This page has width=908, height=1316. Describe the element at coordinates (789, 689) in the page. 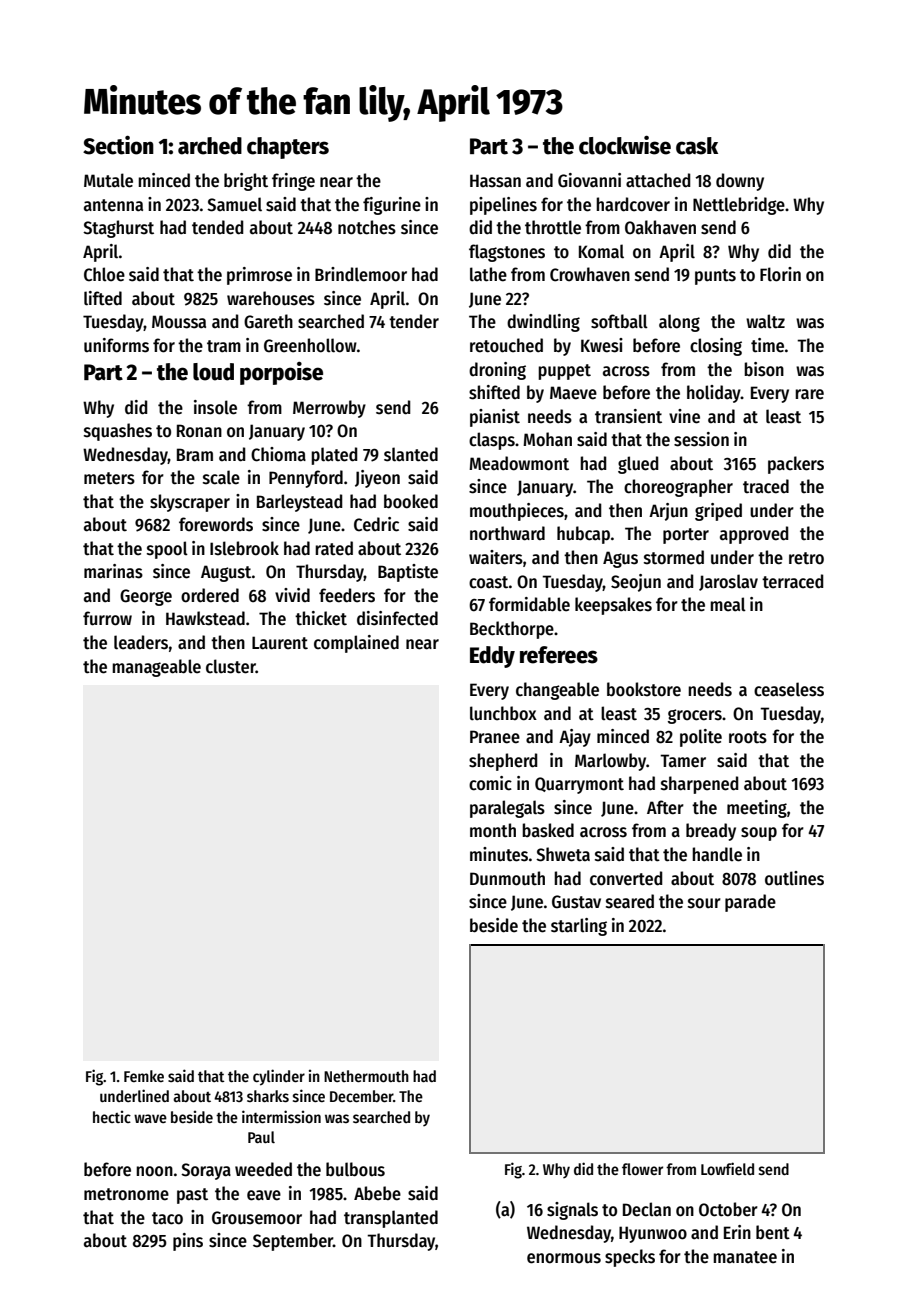

I see `ceaseless` at that location.
